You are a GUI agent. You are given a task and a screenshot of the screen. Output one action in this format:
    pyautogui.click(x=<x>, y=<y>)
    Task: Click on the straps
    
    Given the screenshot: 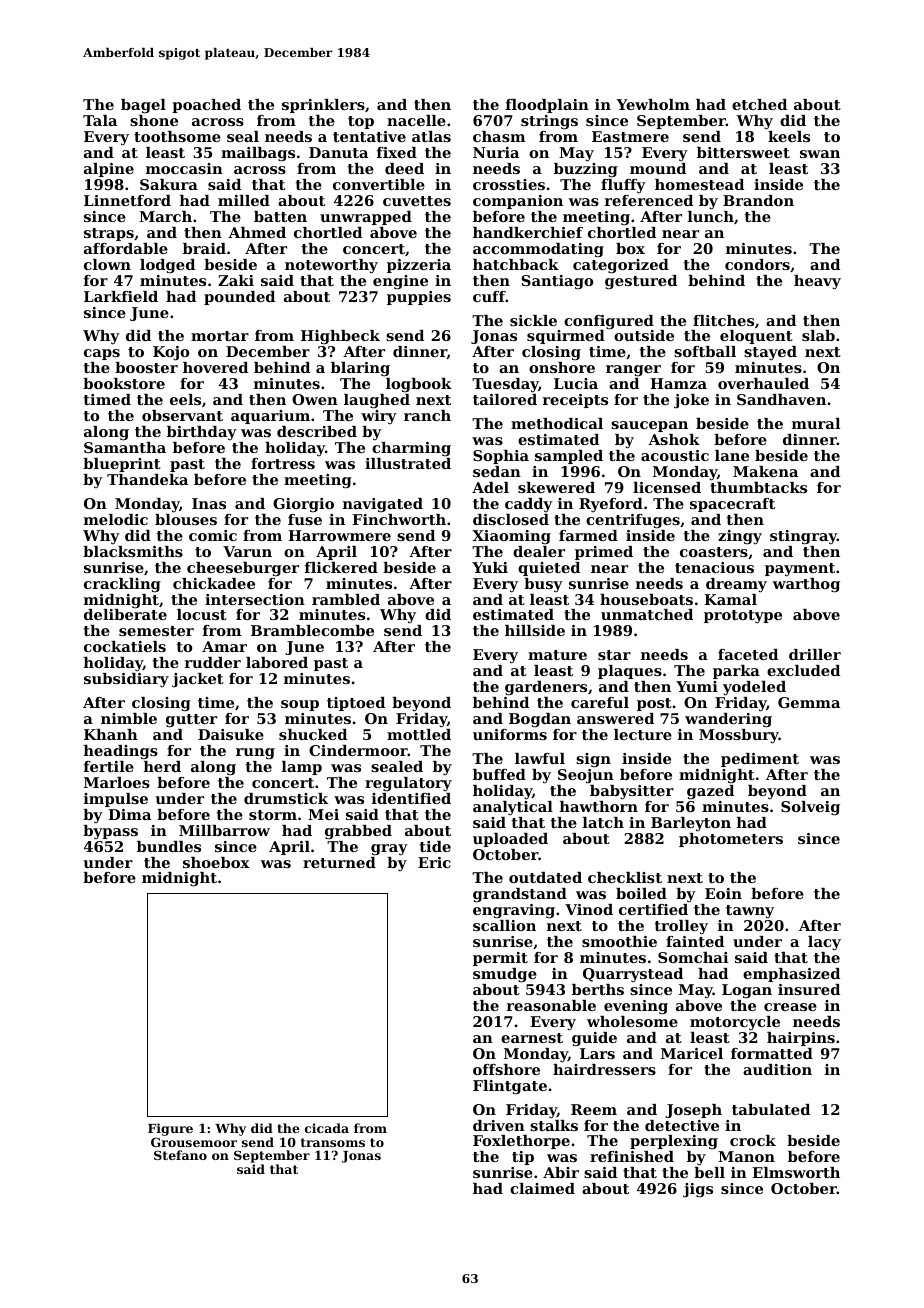 What is the action you would take?
    pyautogui.click(x=109, y=234)
